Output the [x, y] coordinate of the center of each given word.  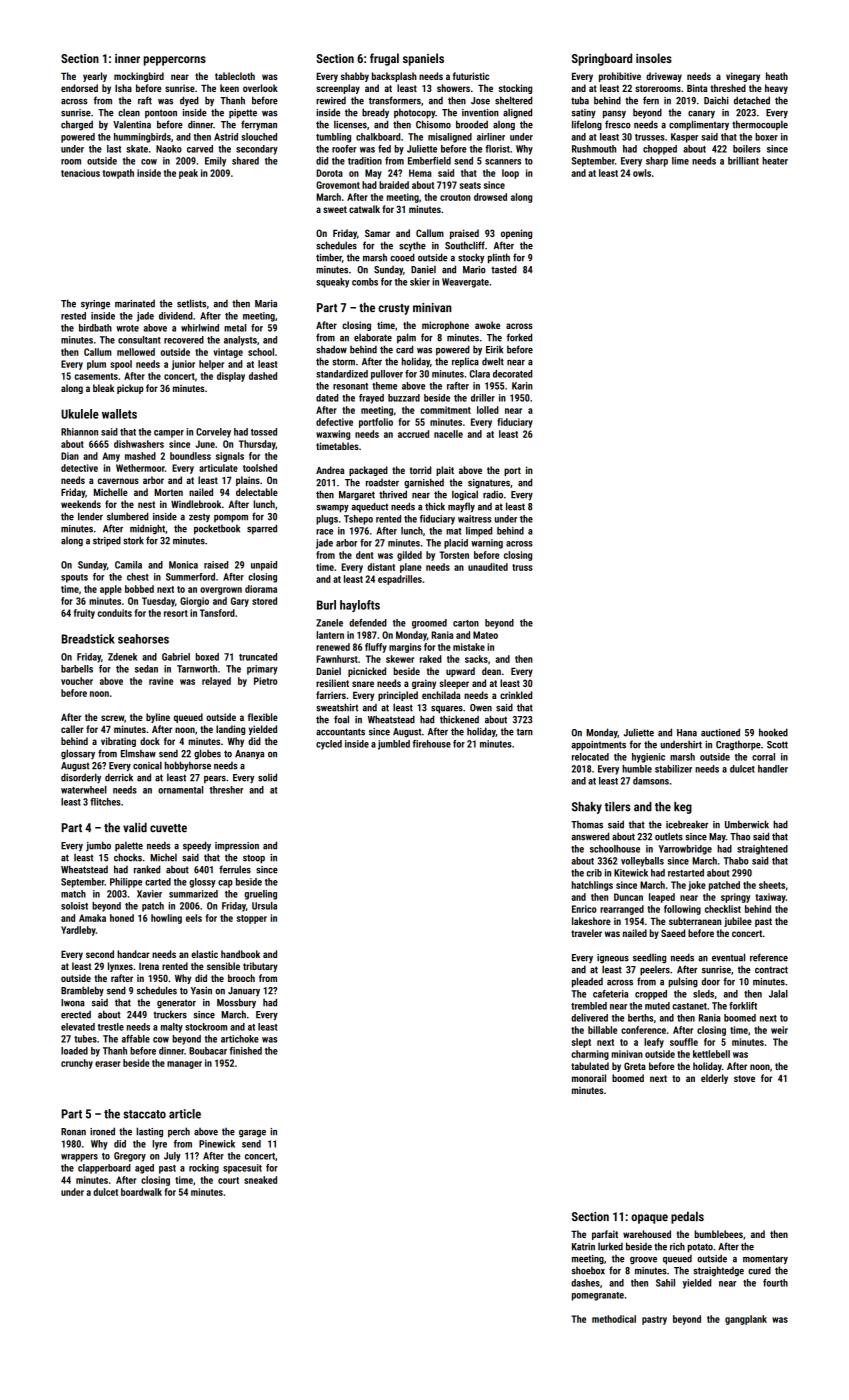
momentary [765, 1260]
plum [96, 365]
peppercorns [175, 61]
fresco [618, 124]
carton [466, 623]
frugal [384, 59]
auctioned [720, 732]
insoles [654, 58]
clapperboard [104, 1169]
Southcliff [465, 245]
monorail [589, 1078]
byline [158, 718]
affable [136, 1039]
